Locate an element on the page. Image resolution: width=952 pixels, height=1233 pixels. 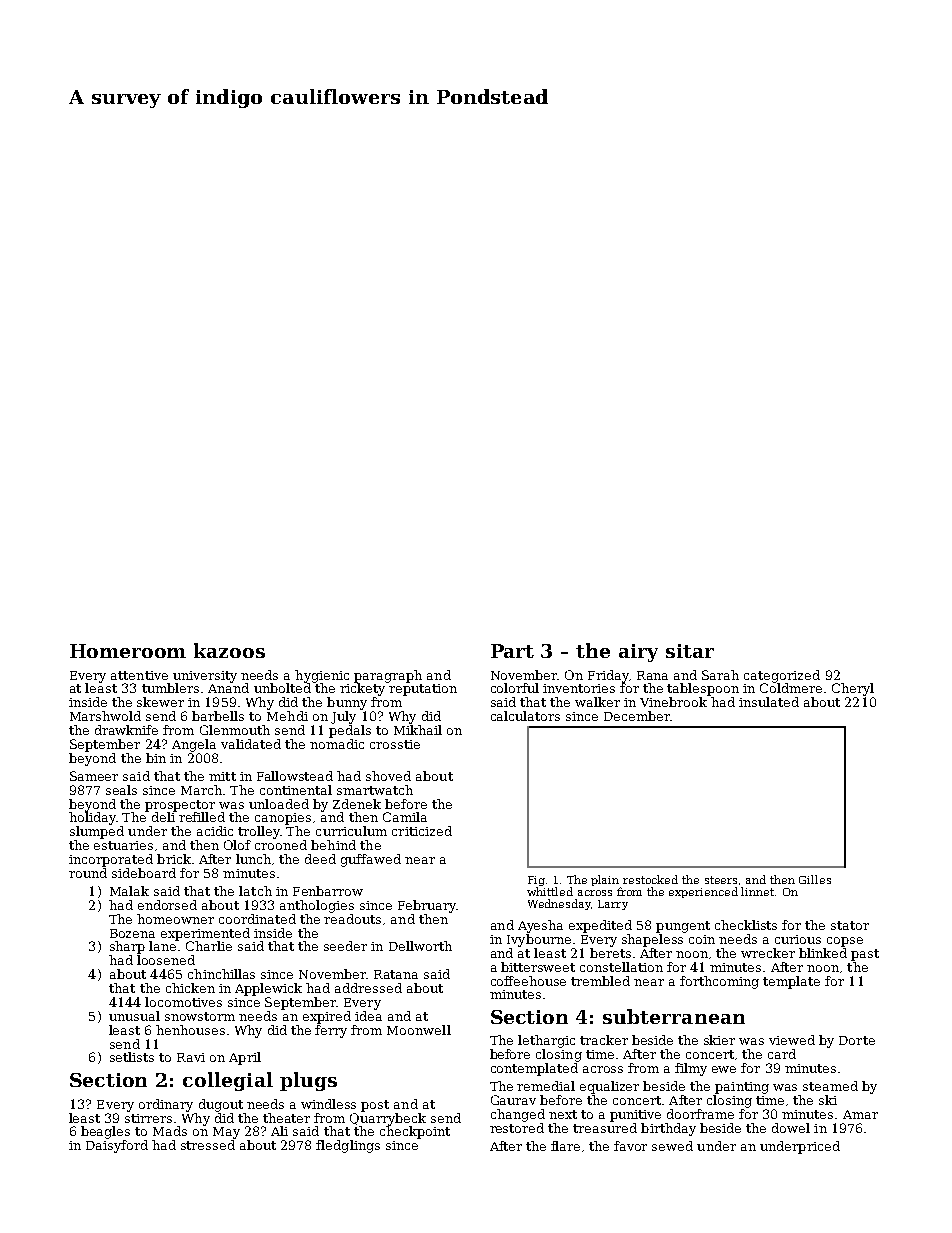
Sameer is located at coordinates (94, 776).
